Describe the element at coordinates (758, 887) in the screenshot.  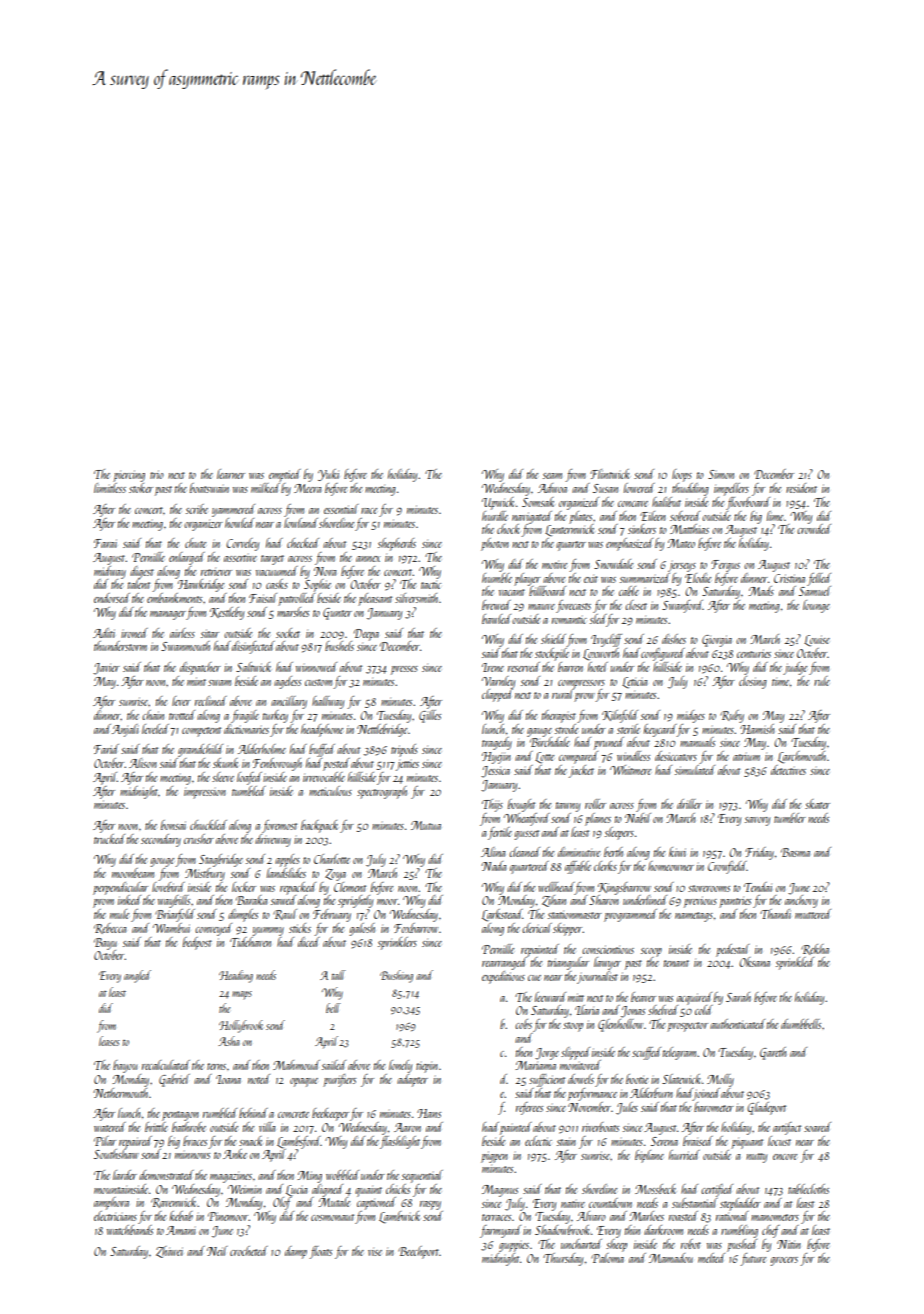
I see `Tendai` at that location.
